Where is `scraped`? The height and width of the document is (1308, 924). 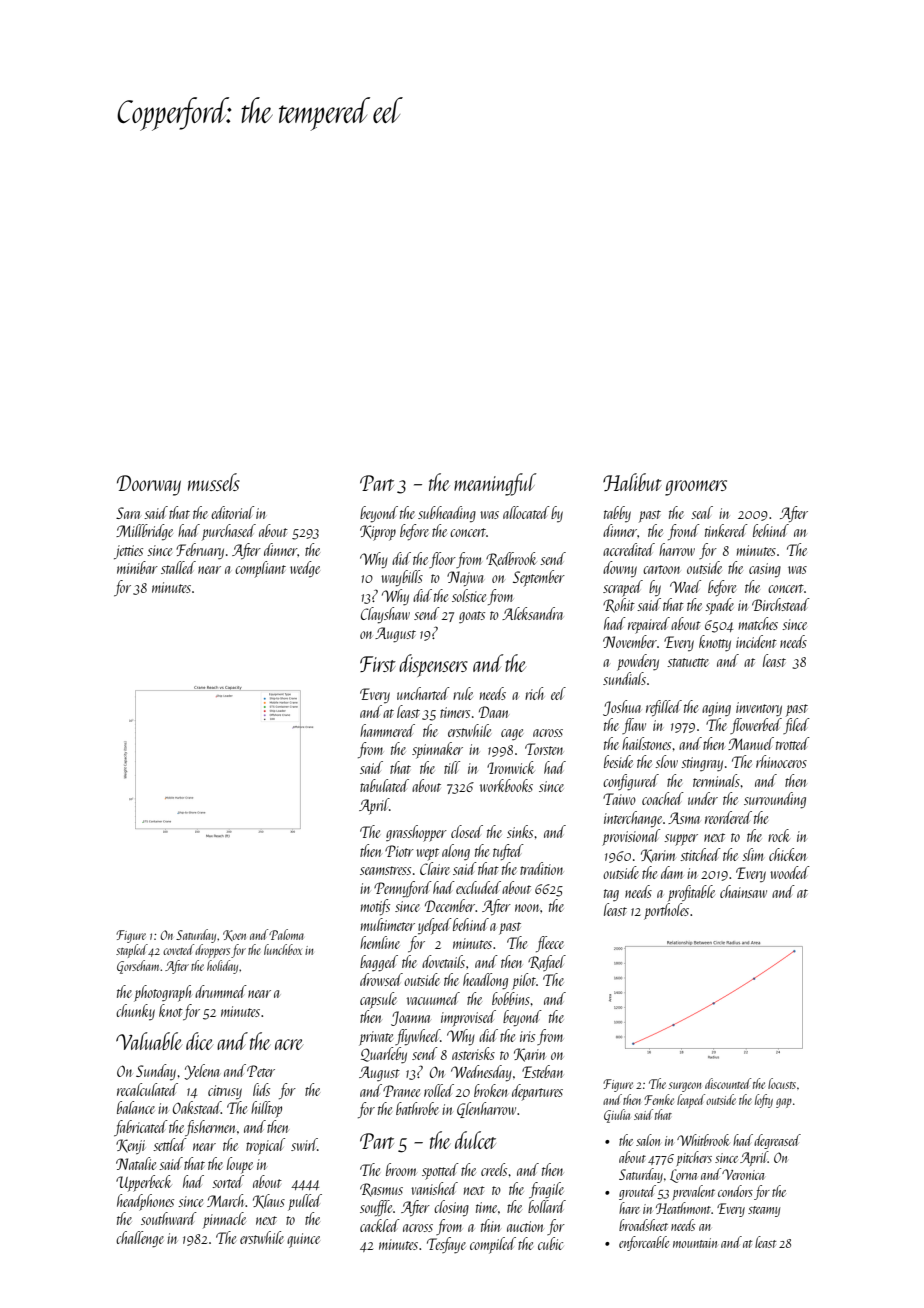 scraped is located at coordinates (623, 588).
